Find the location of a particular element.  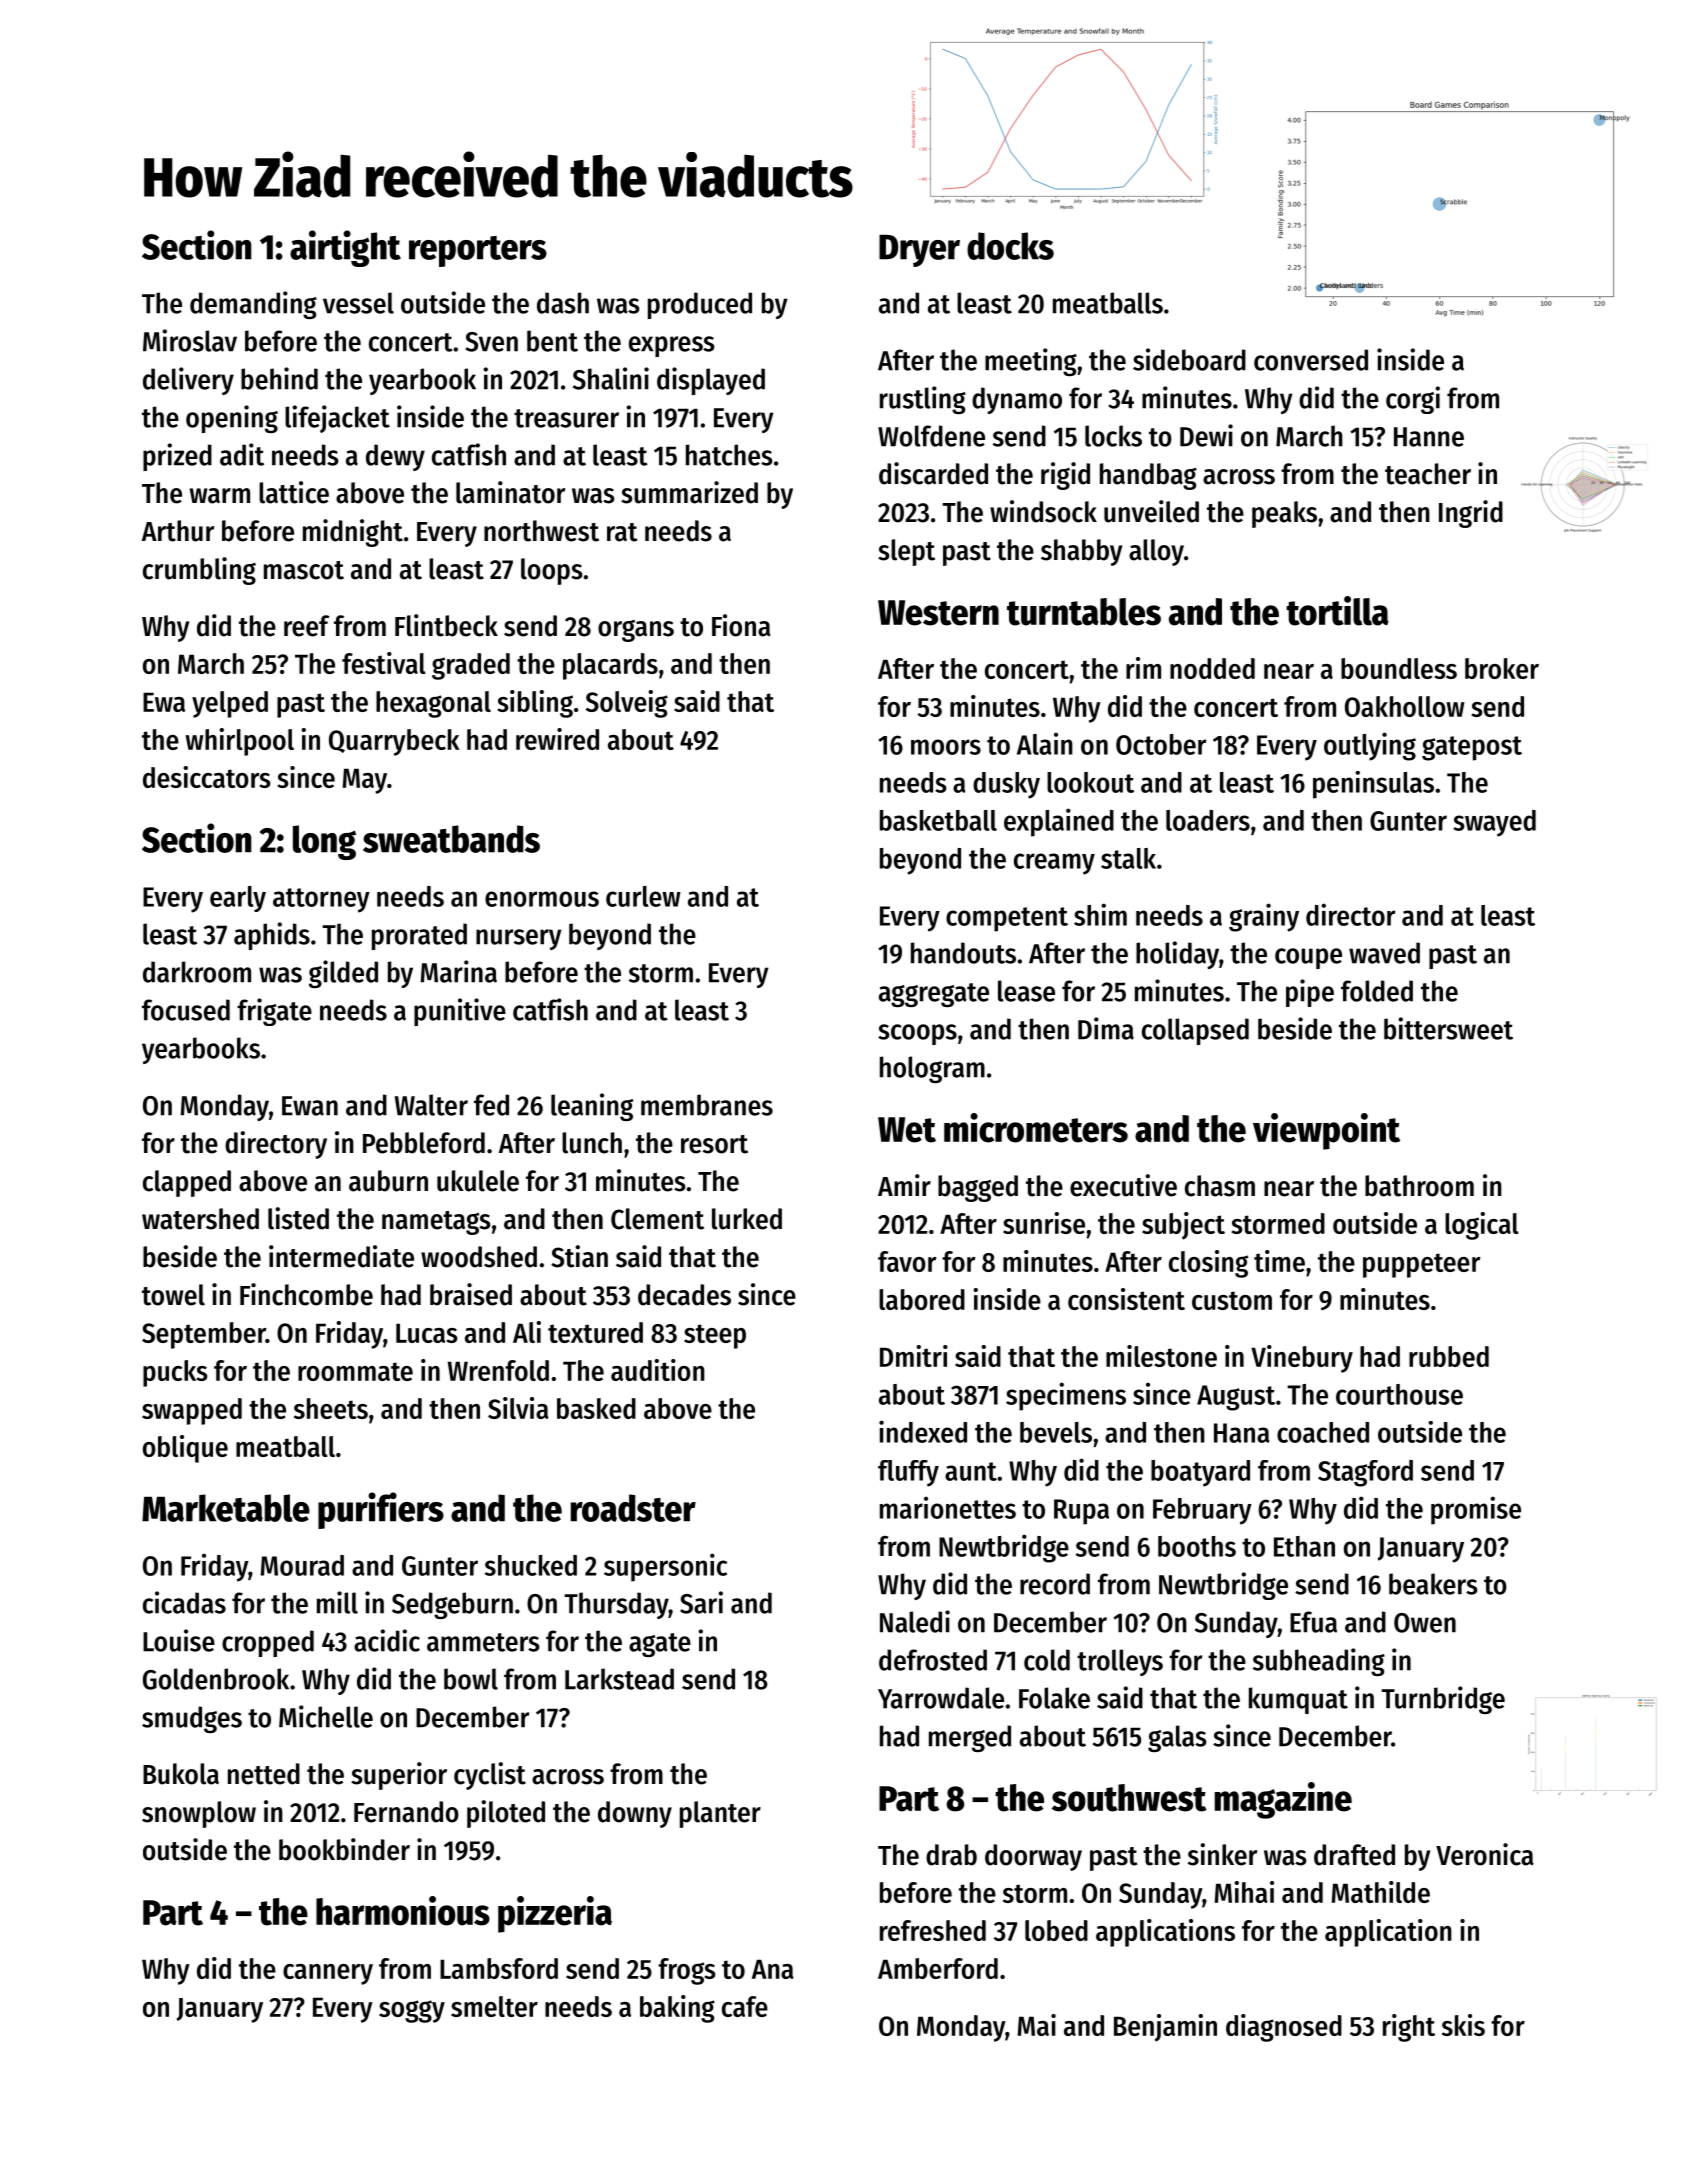

slept is located at coordinates (906, 552).
